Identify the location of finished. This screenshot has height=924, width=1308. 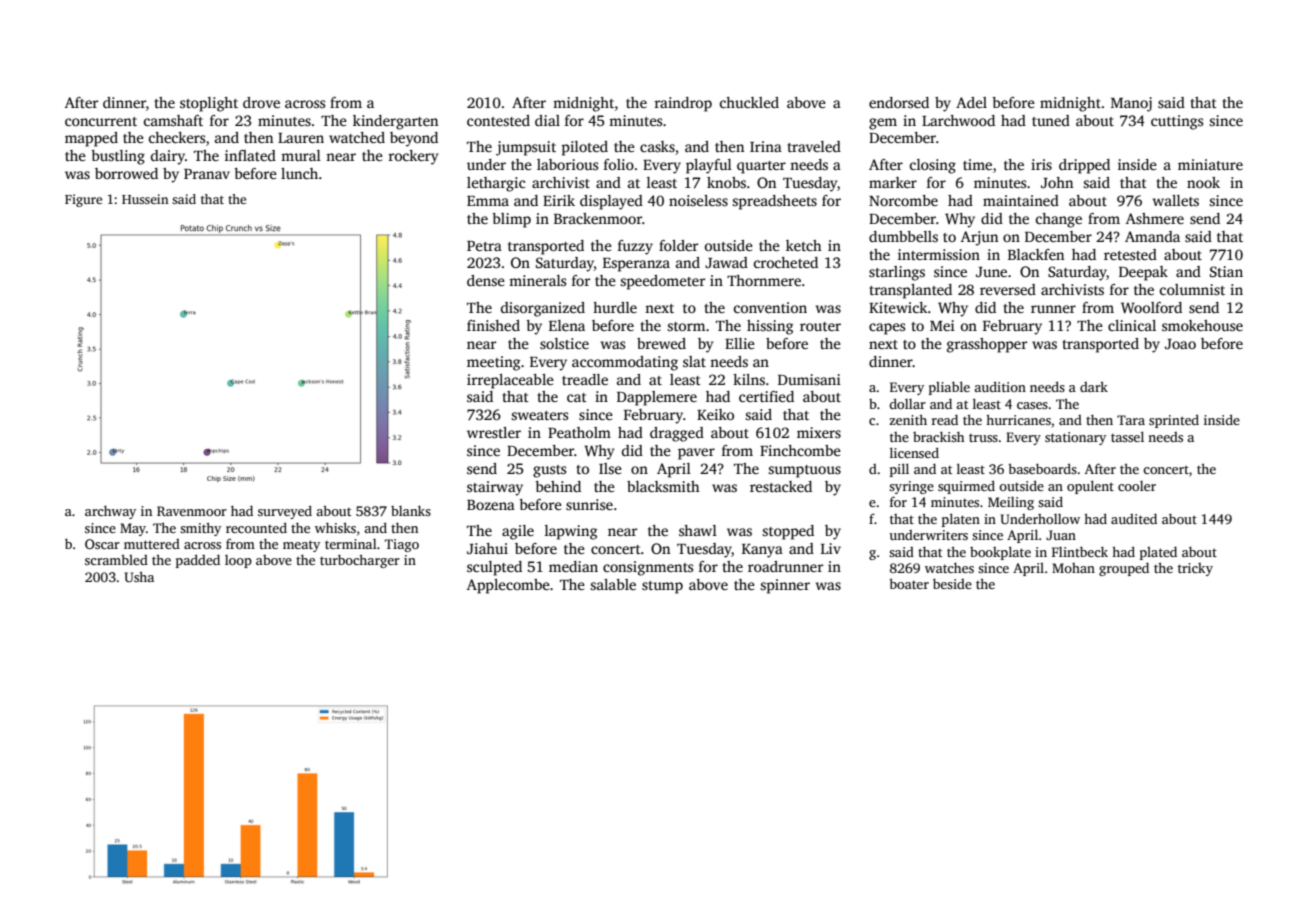
(493, 325).
